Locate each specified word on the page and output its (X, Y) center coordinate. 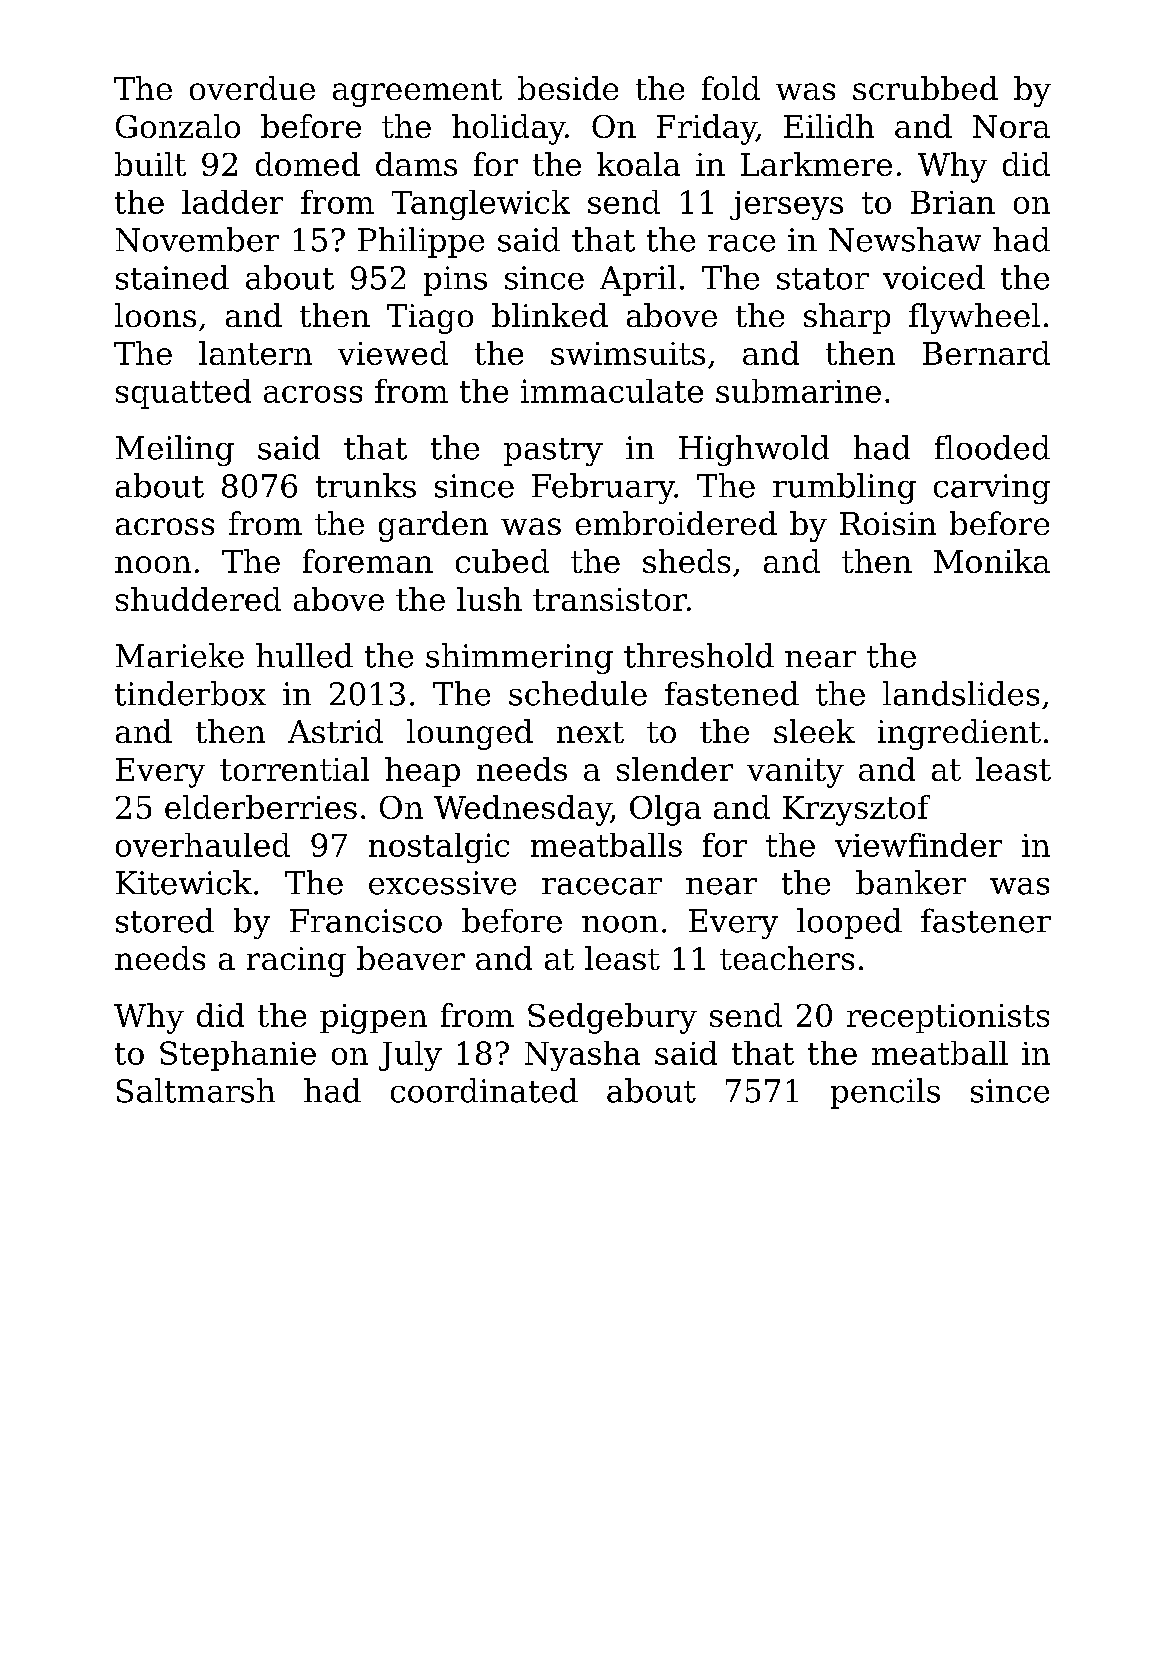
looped (849, 923)
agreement (417, 93)
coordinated (484, 1090)
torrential (294, 769)
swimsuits (628, 353)
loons (155, 315)
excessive (442, 883)
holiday (509, 129)
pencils (885, 1093)
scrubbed (925, 88)
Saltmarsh (196, 1090)
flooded (992, 447)
